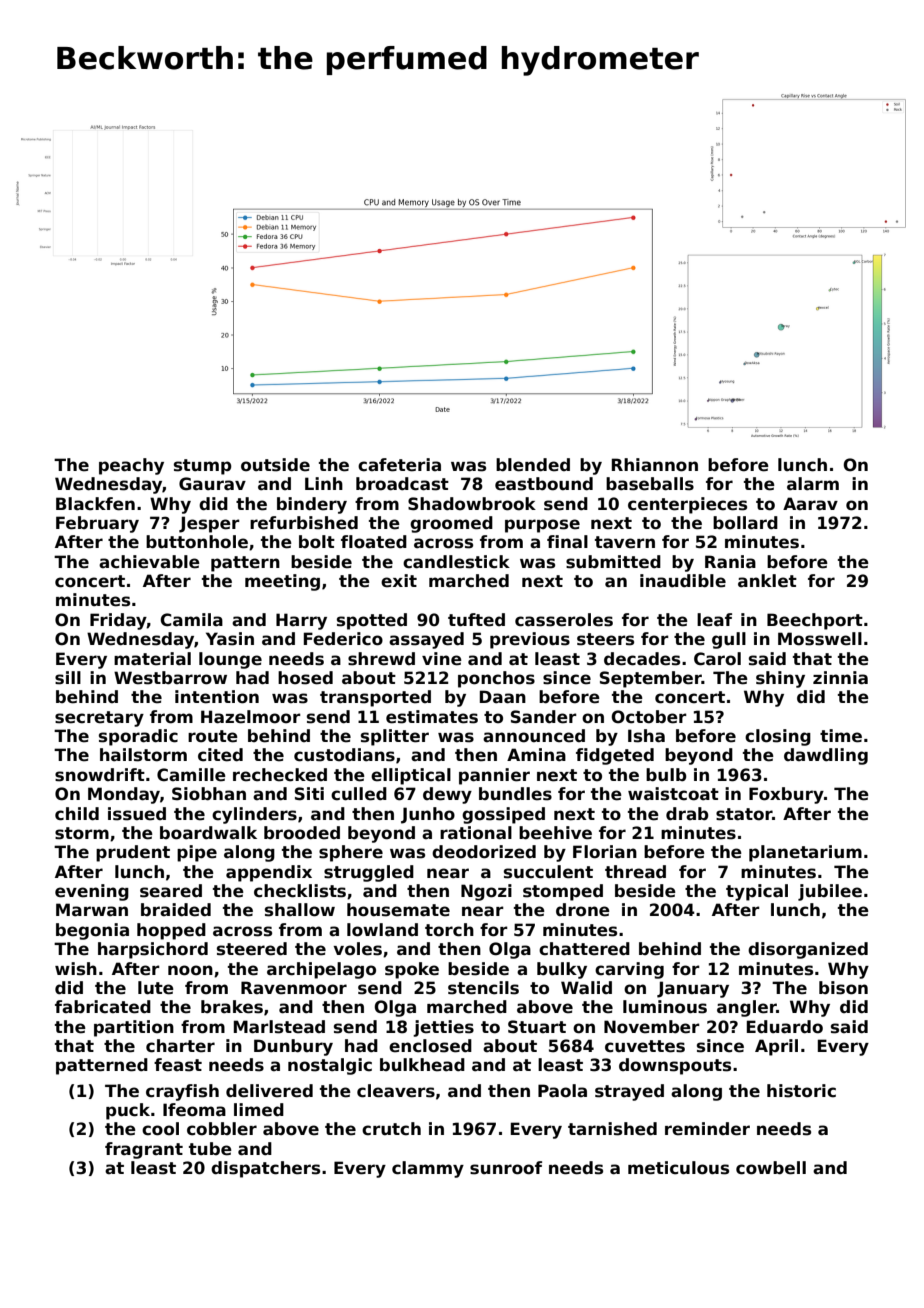 This document has height=1308, width=924. What do you see at coordinates (544, 484) in the document?
I see `eastbound` at bounding box center [544, 484].
